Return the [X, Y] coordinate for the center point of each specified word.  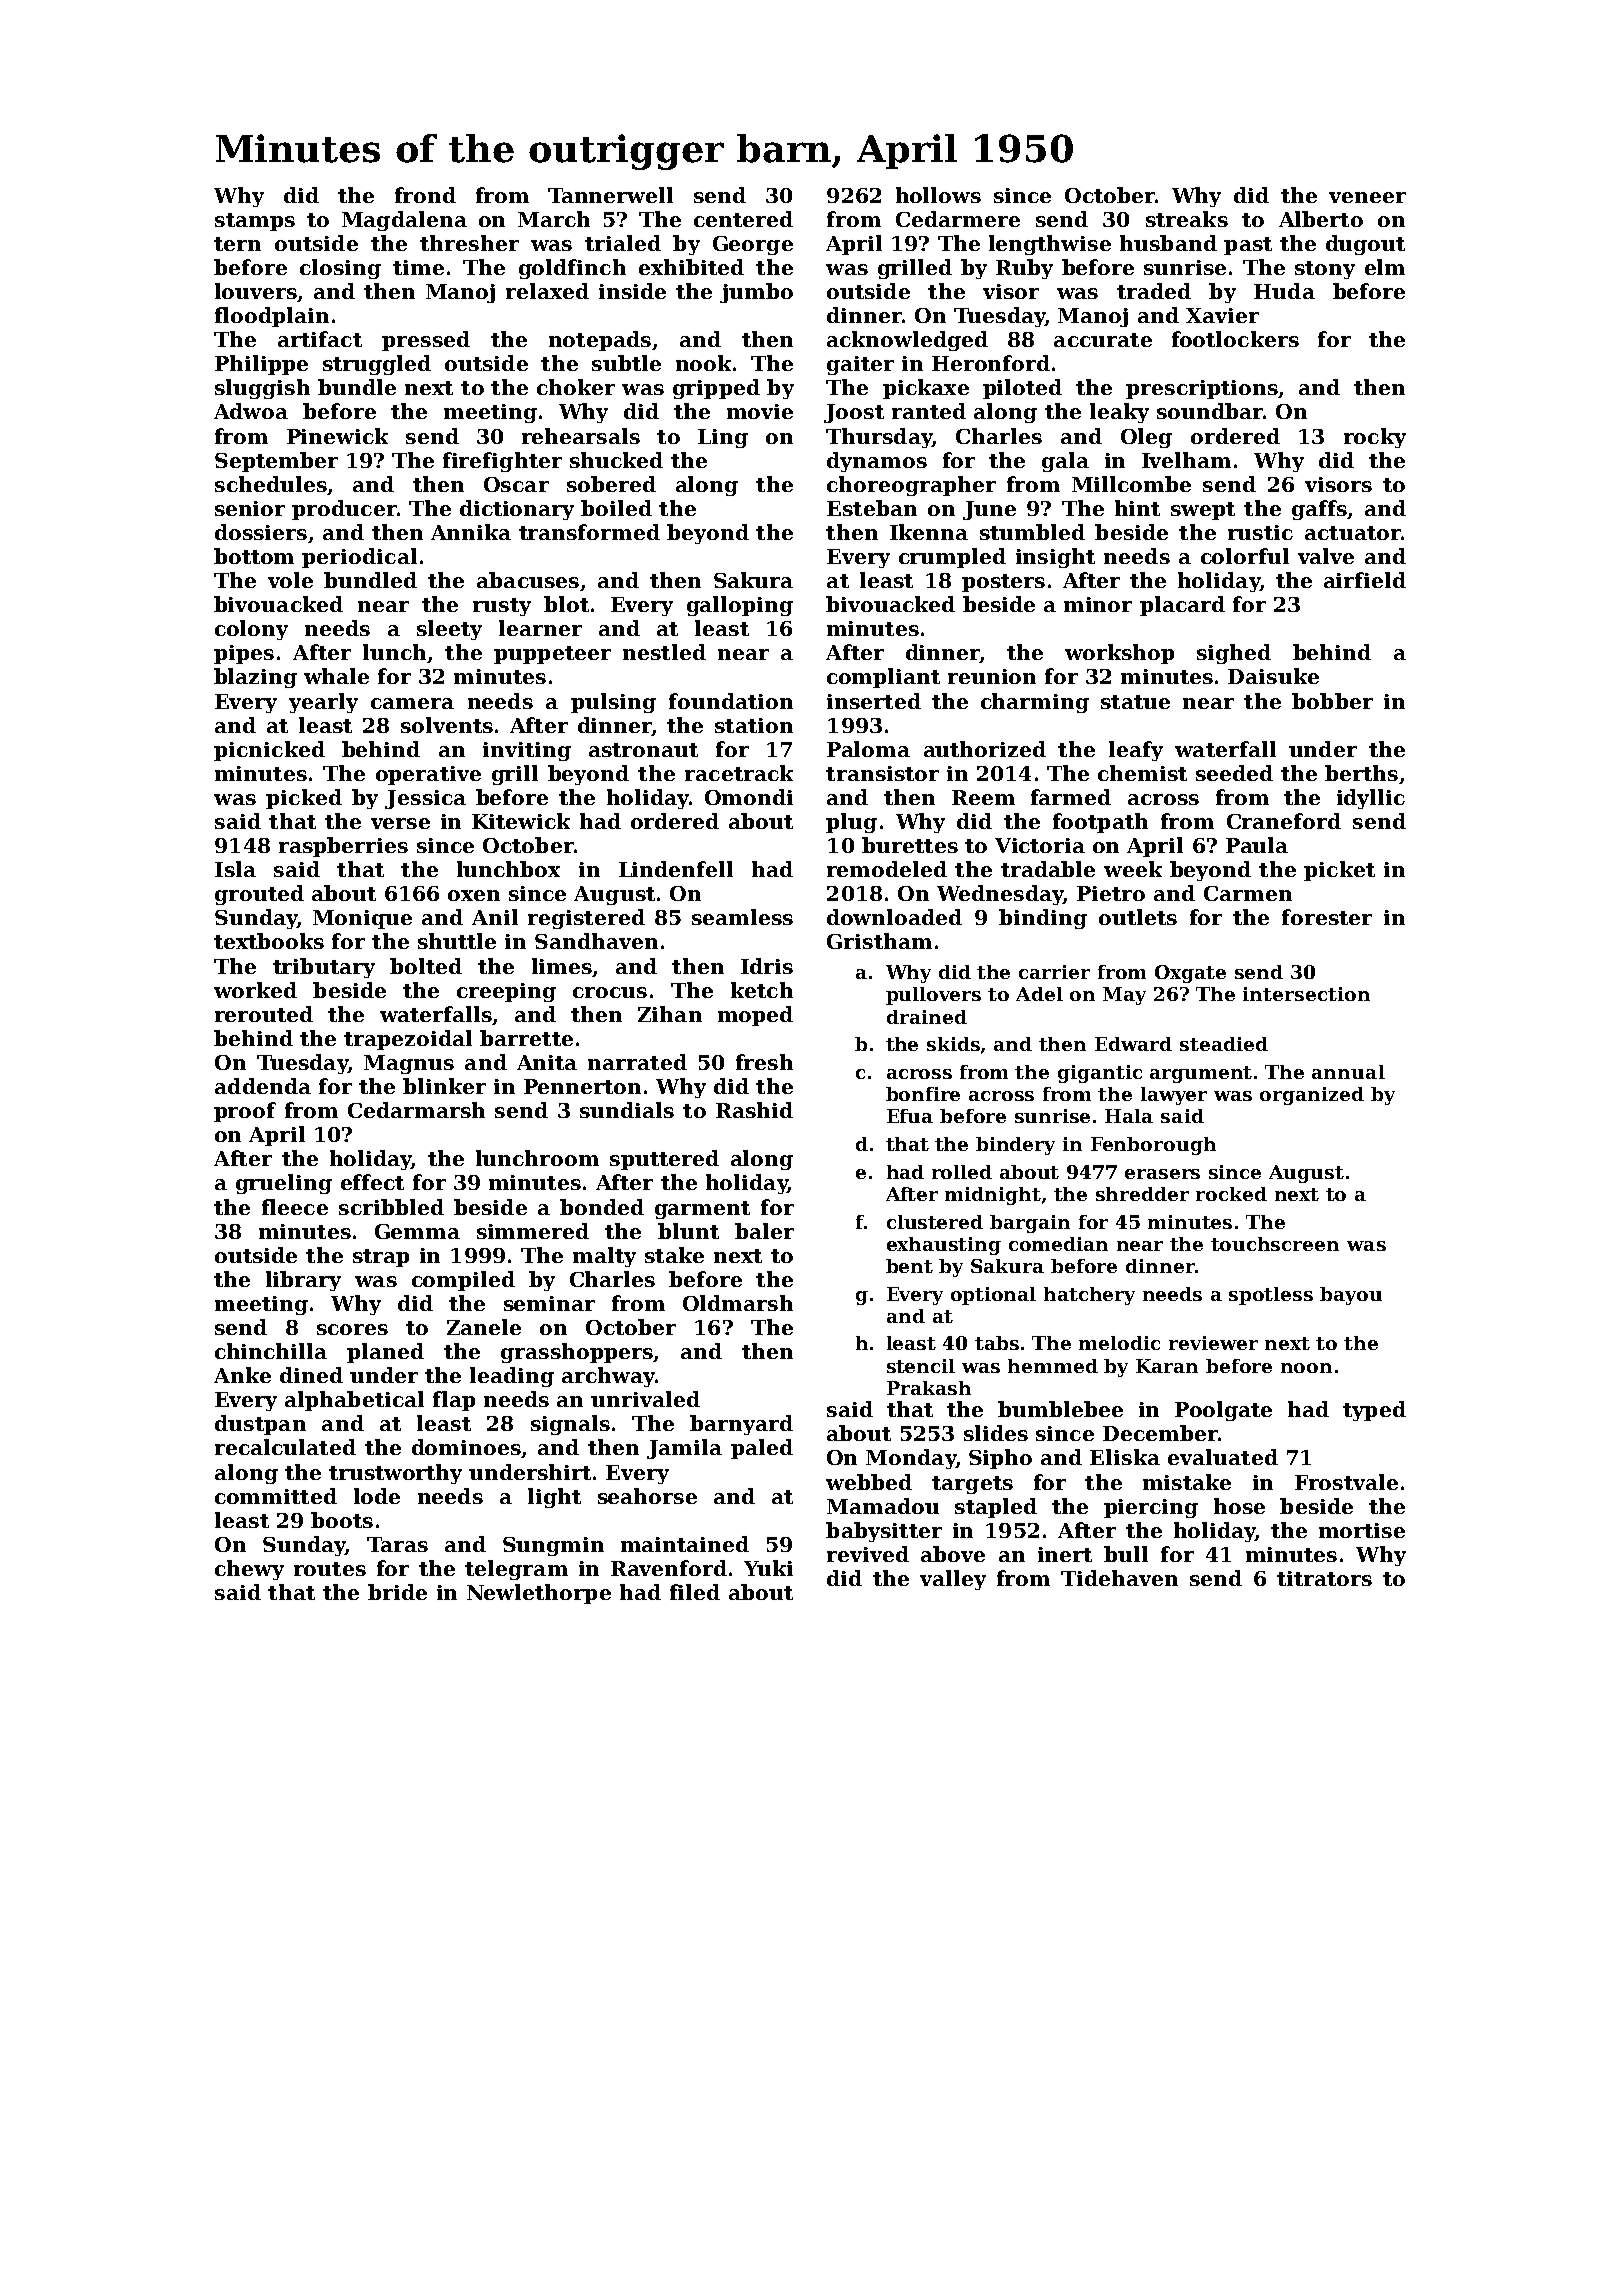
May [1124, 996]
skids [953, 1044]
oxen [474, 895]
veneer [1367, 197]
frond [425, 195]
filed [695, 1592]
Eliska [1125, 1457]
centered [743, 219]
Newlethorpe [539, 1594]
